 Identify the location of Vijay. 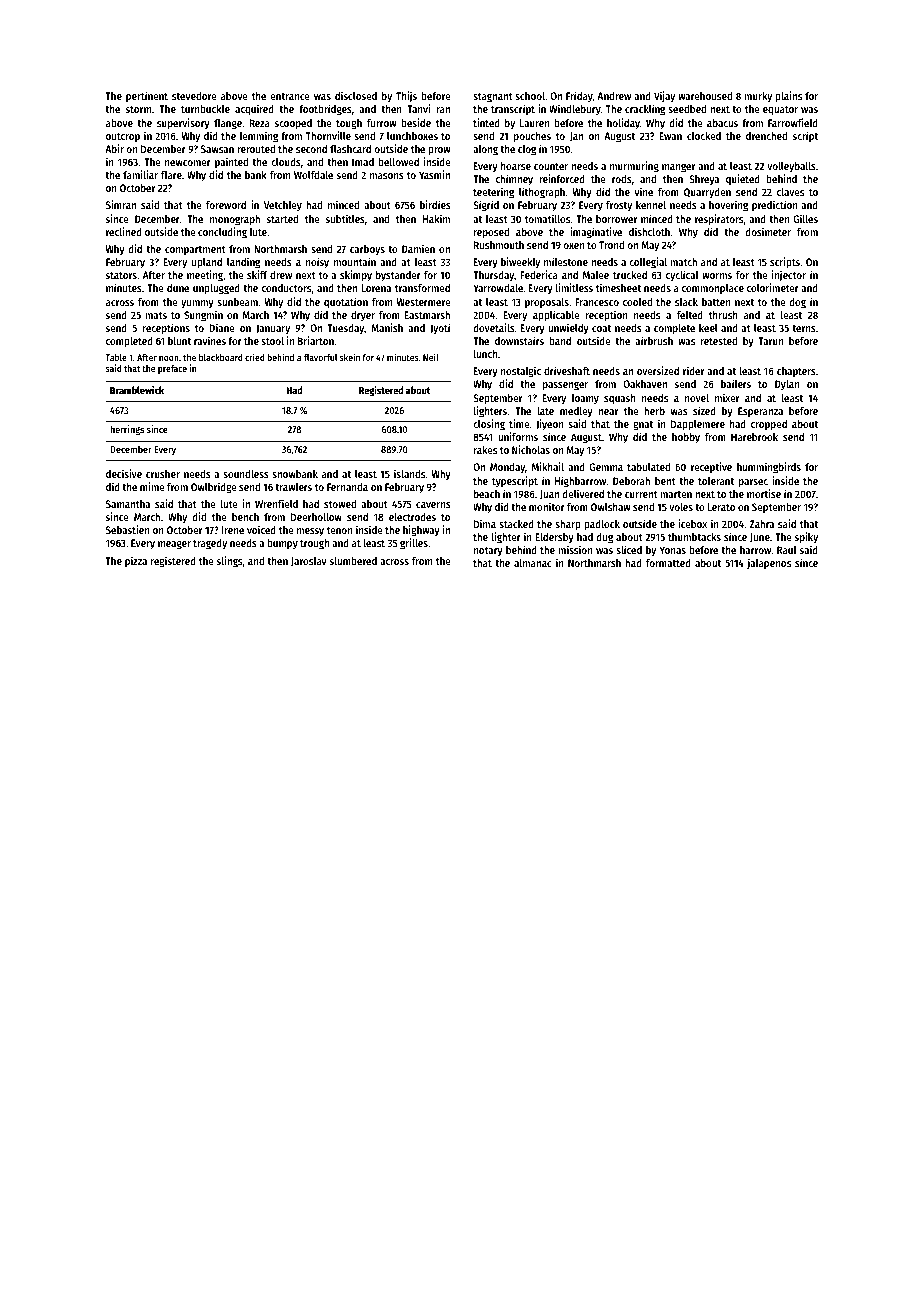
(664, 96).
